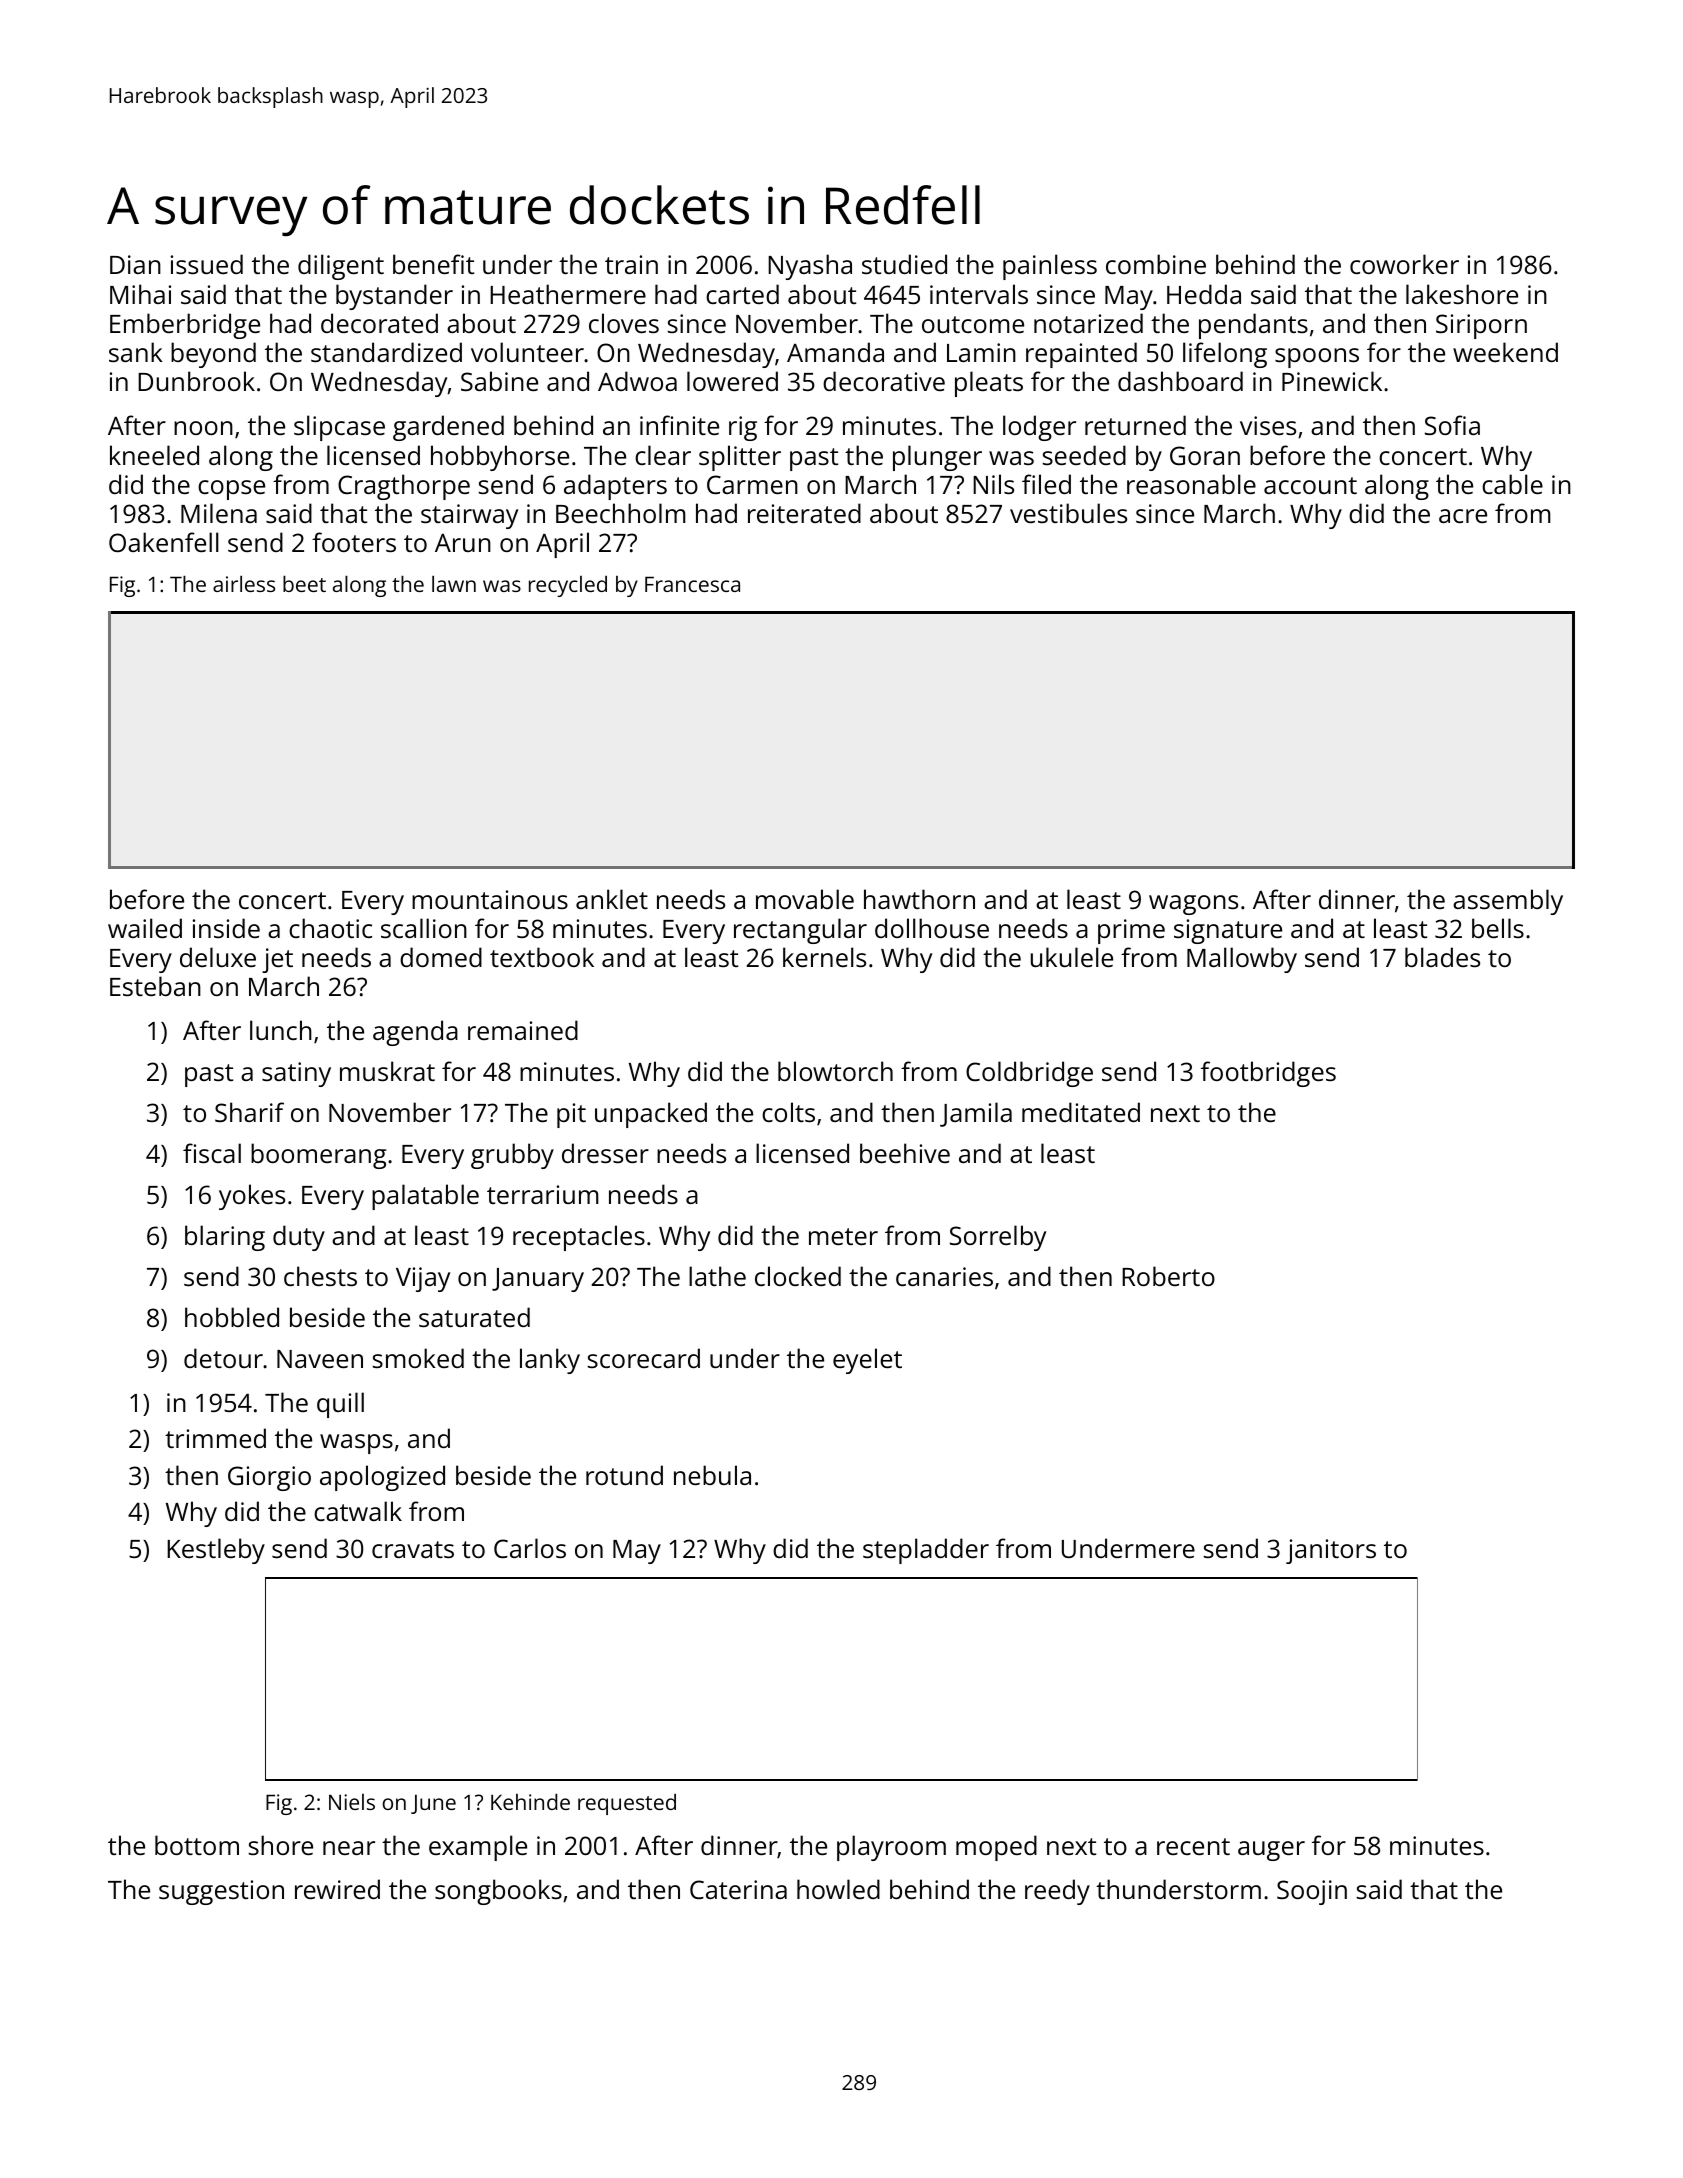  I want to click on Roberto, so click(1168, 1276).
